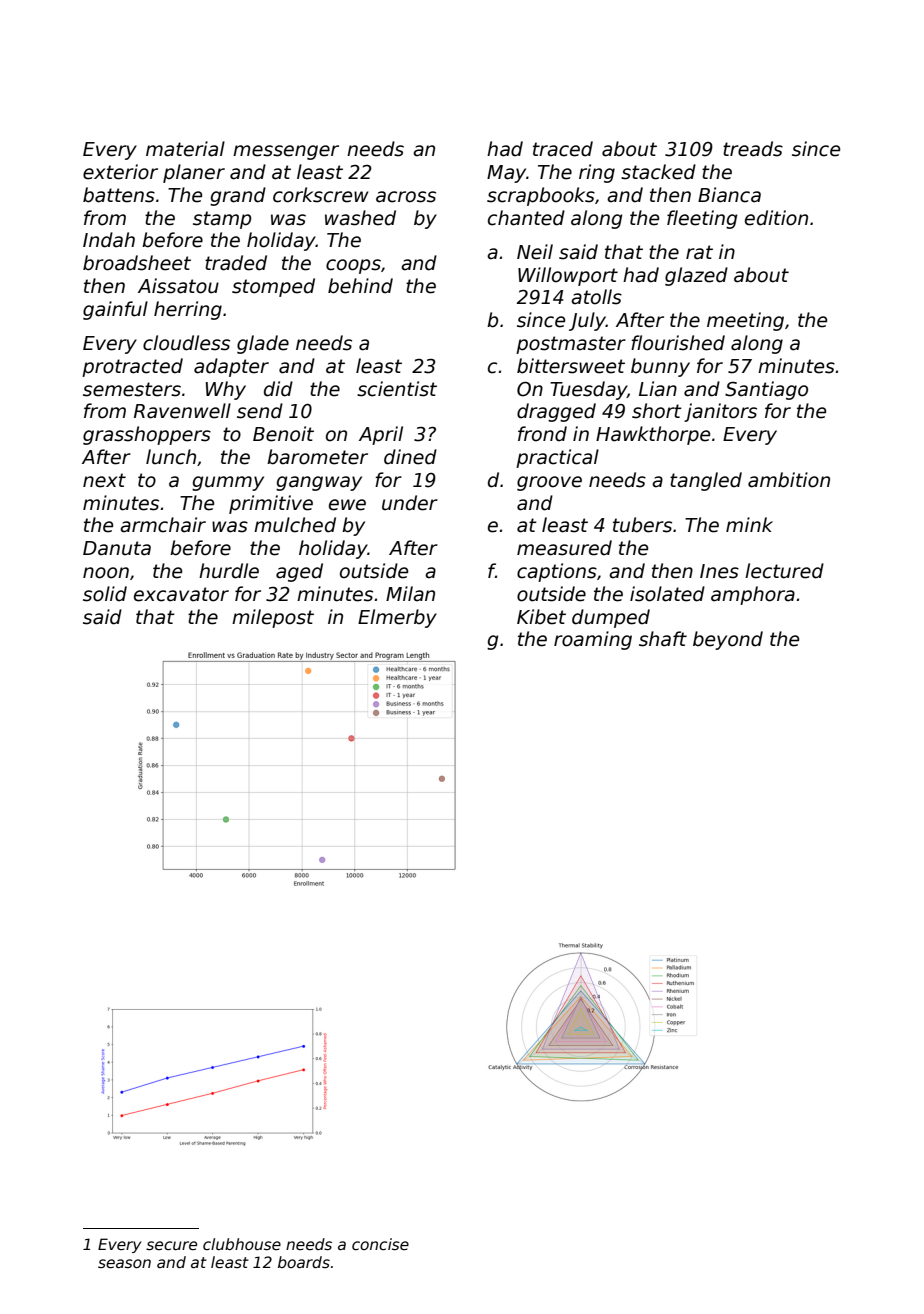 The width and height of the page is (924, 1314). I want to click on Milan, so click(410, 594).
